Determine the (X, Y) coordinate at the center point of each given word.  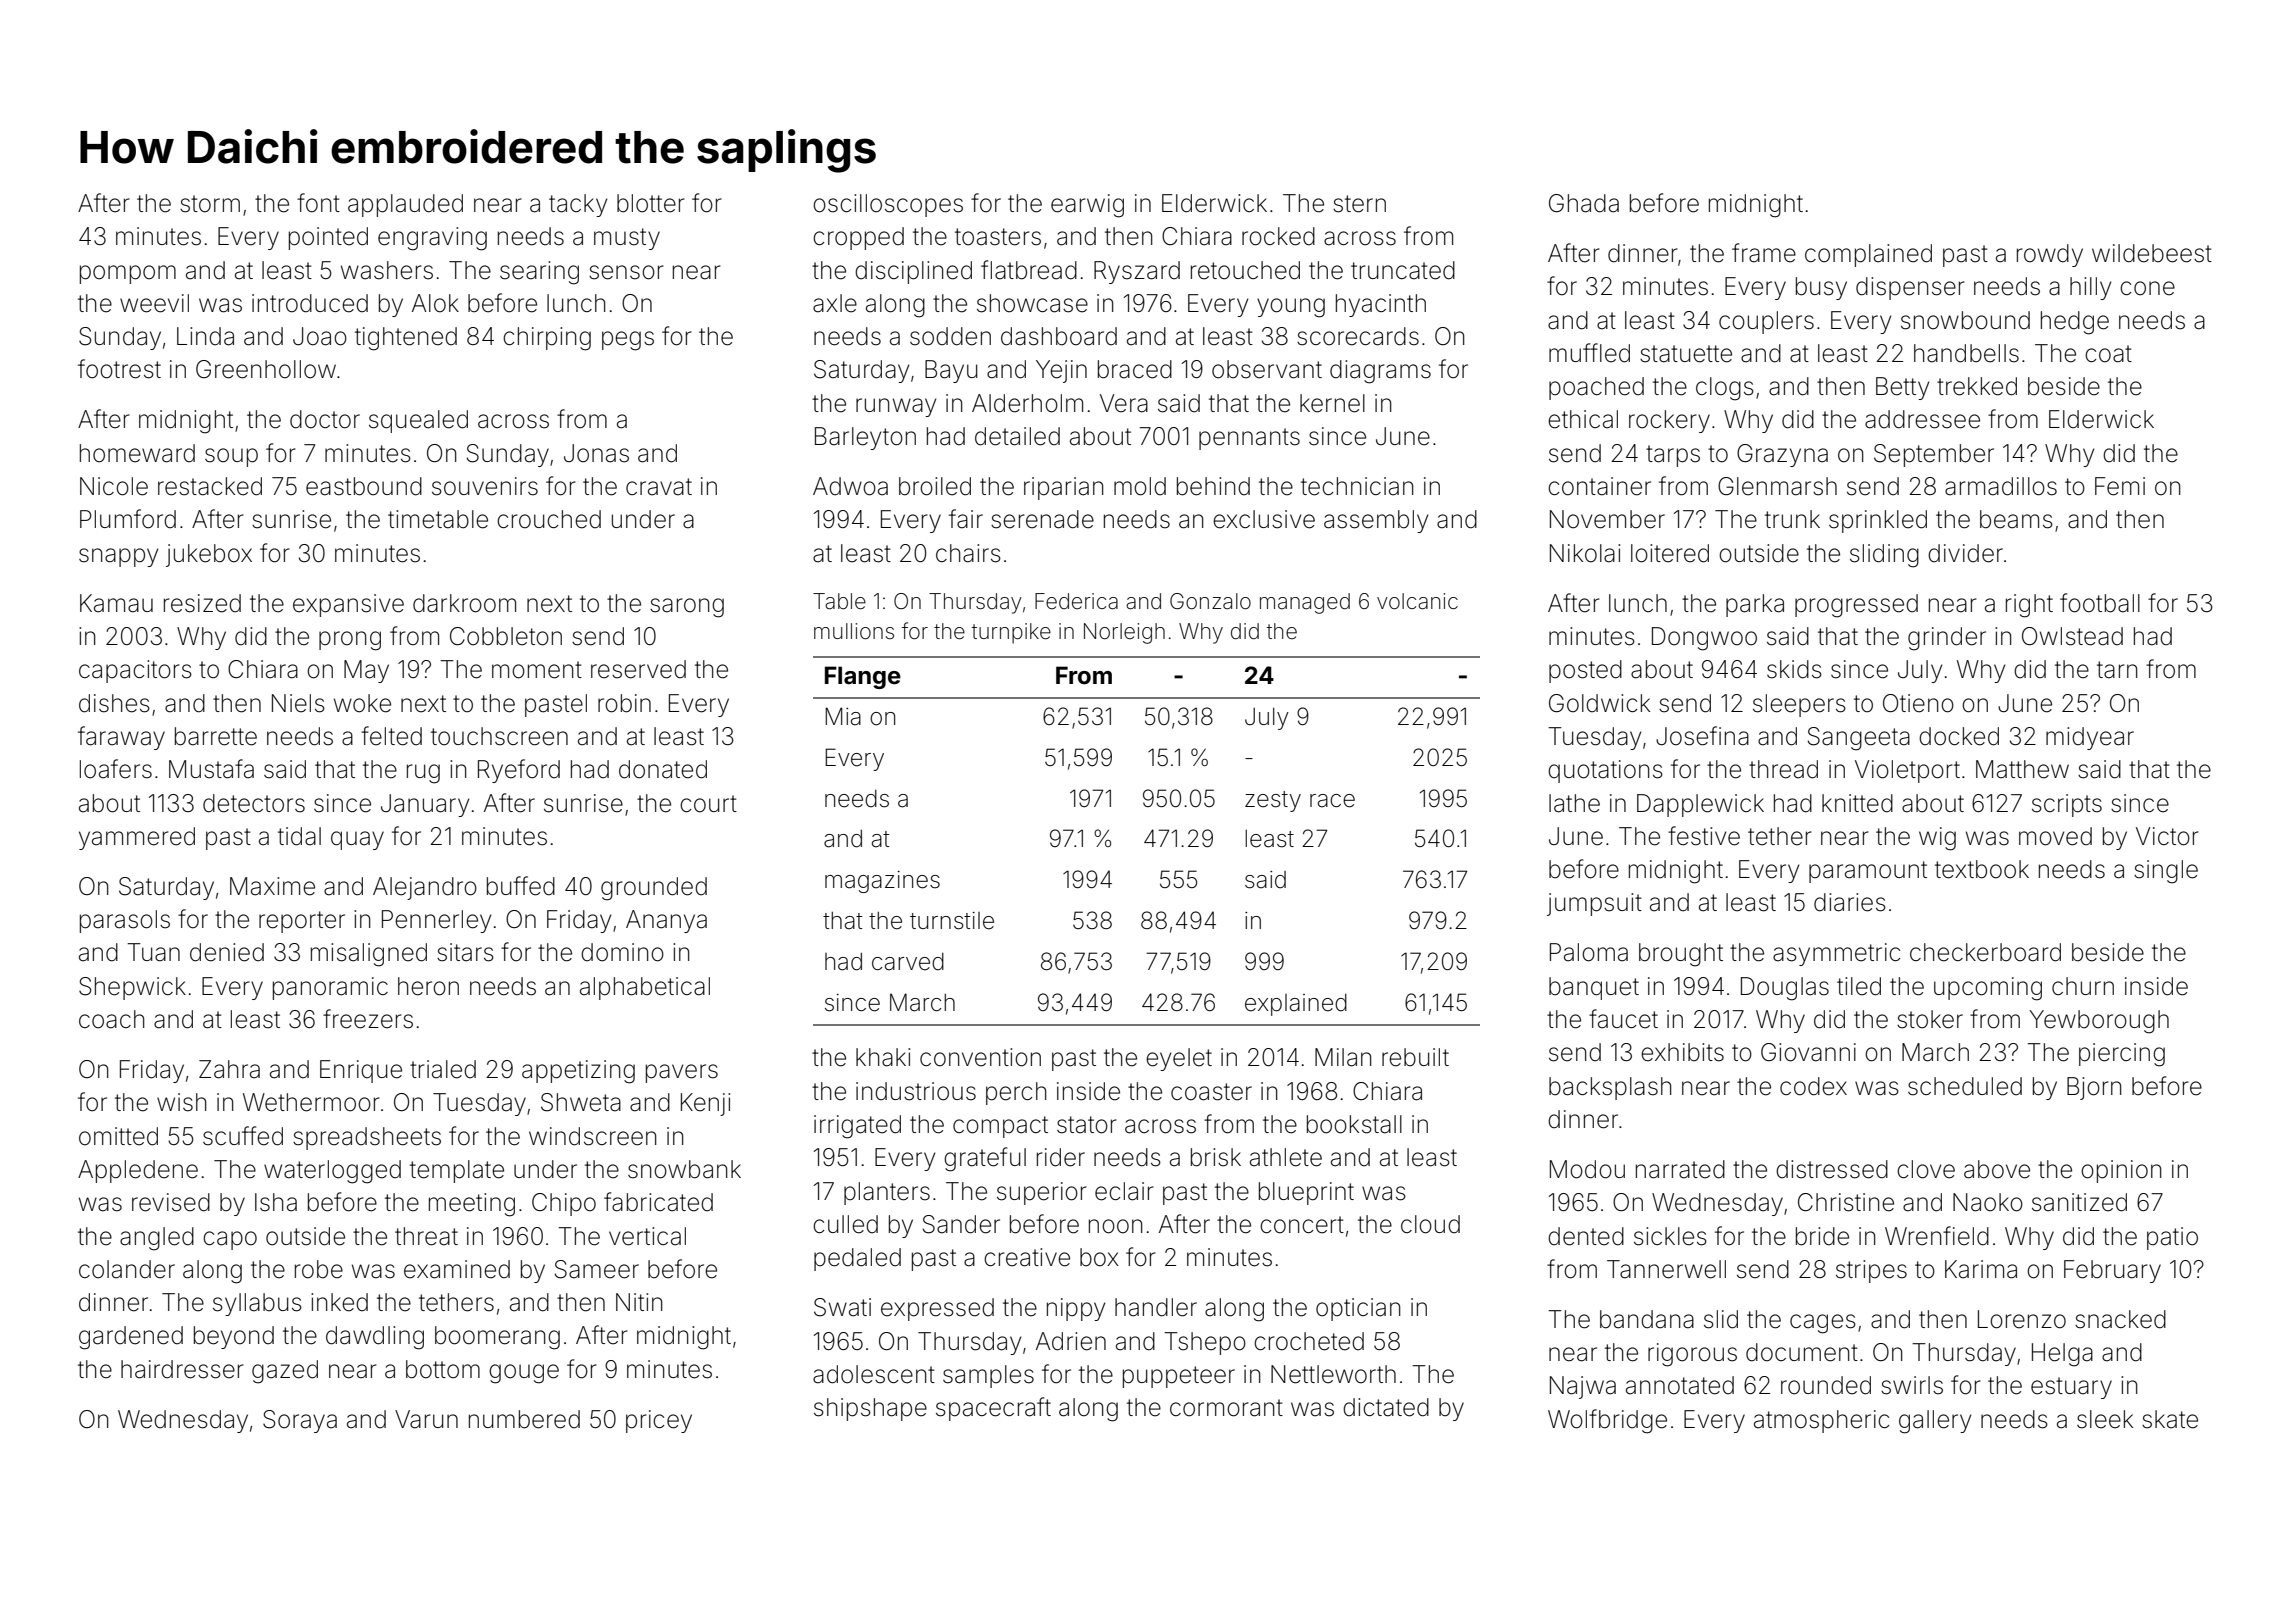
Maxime (272, 886)
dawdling (375, 1338)
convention (980, 1057)
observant (1267, 369)
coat (2108, 354)
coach (112, 1019)
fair (966, 519)
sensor (626, 272)
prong (350, 641)
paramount (1868, 872)
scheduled (1965, 1086)
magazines (882, 882)
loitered (1670, 553)
